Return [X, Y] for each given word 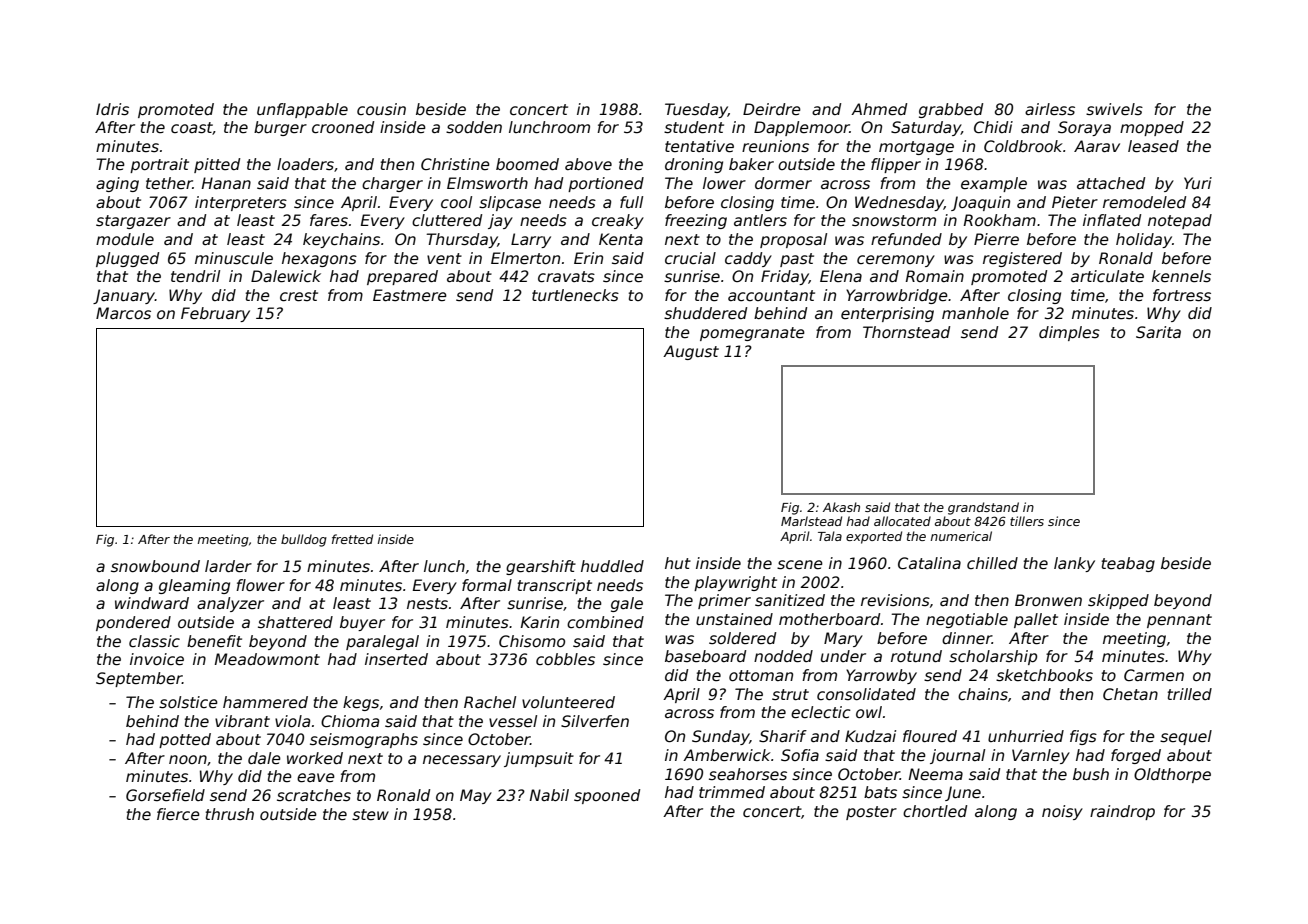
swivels [1114, 109]
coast [192, 128]
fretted [352, 539]
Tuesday [696, 110]
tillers [1027, 521]
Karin [540, 622]
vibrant [242, 721]
